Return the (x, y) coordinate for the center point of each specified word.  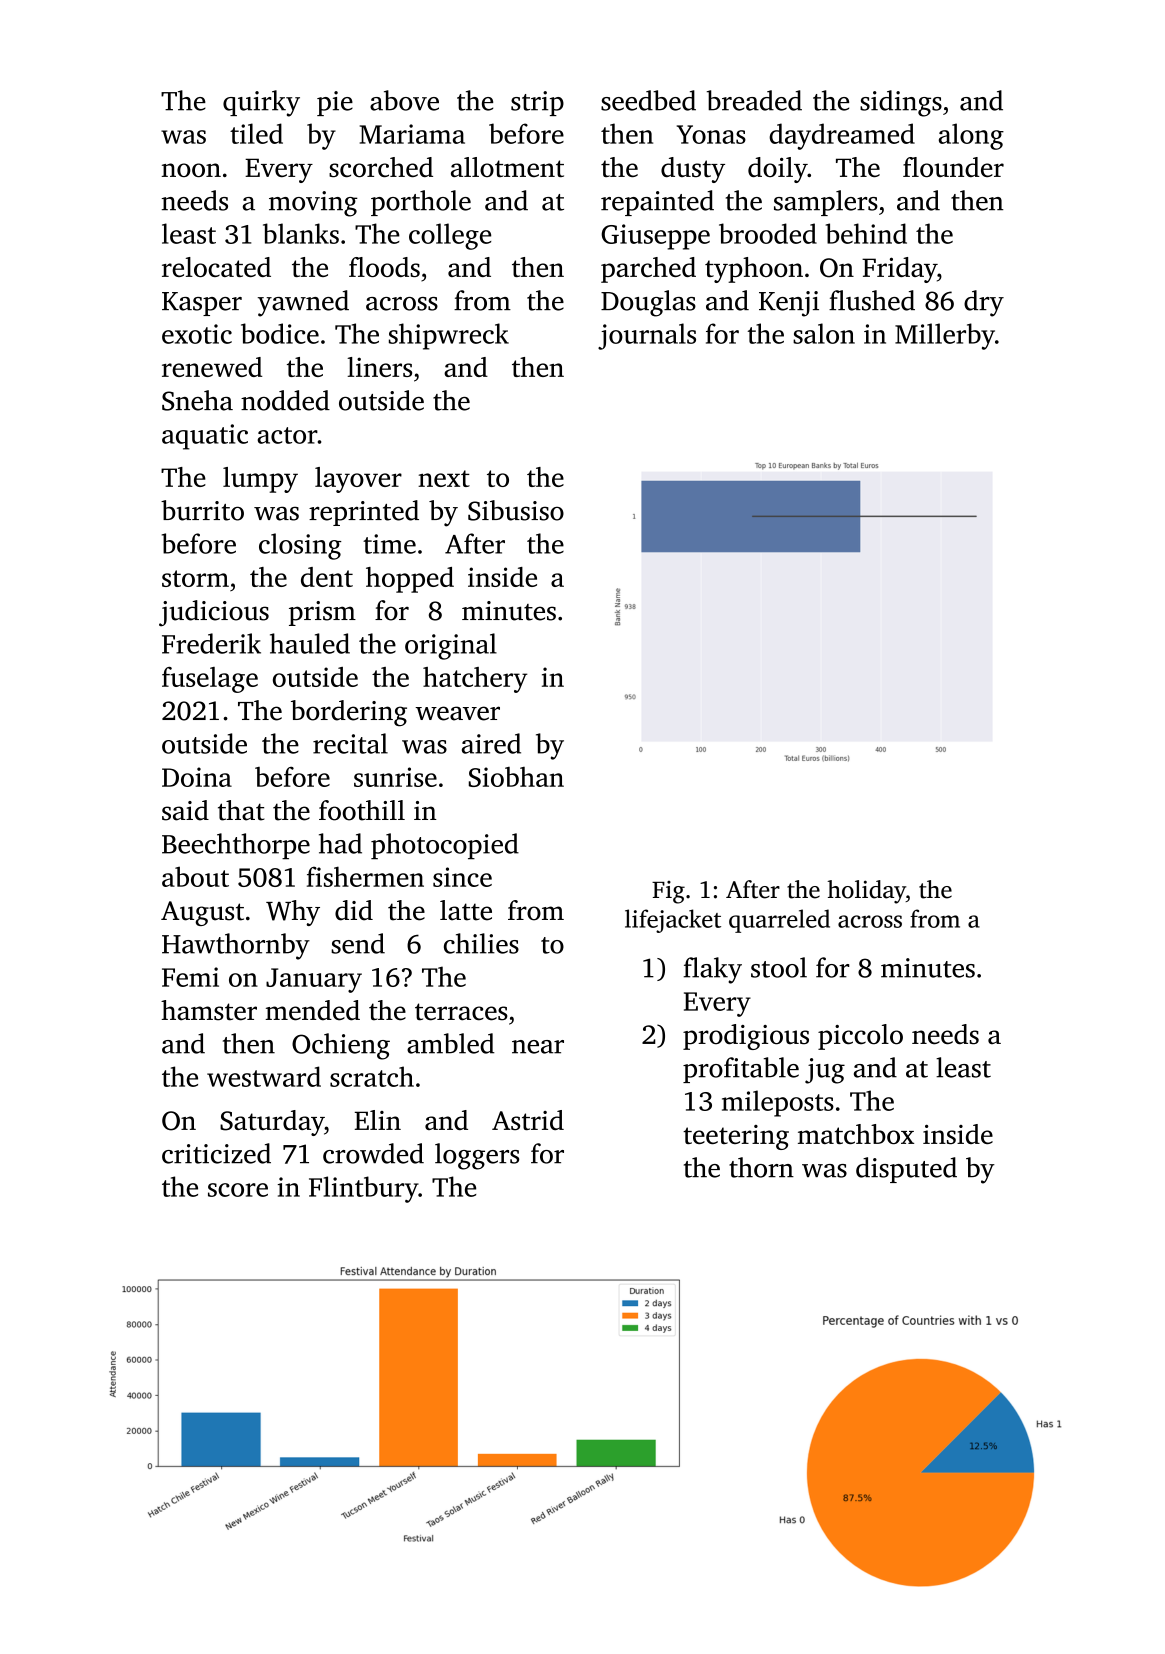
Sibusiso (516, 510)
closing (300, 546)
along (971, 136)
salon (824, 333)
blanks (301, 233)
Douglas (648, 303)
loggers (477, 1156)
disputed (906, 1170)
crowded (373, 1153)
